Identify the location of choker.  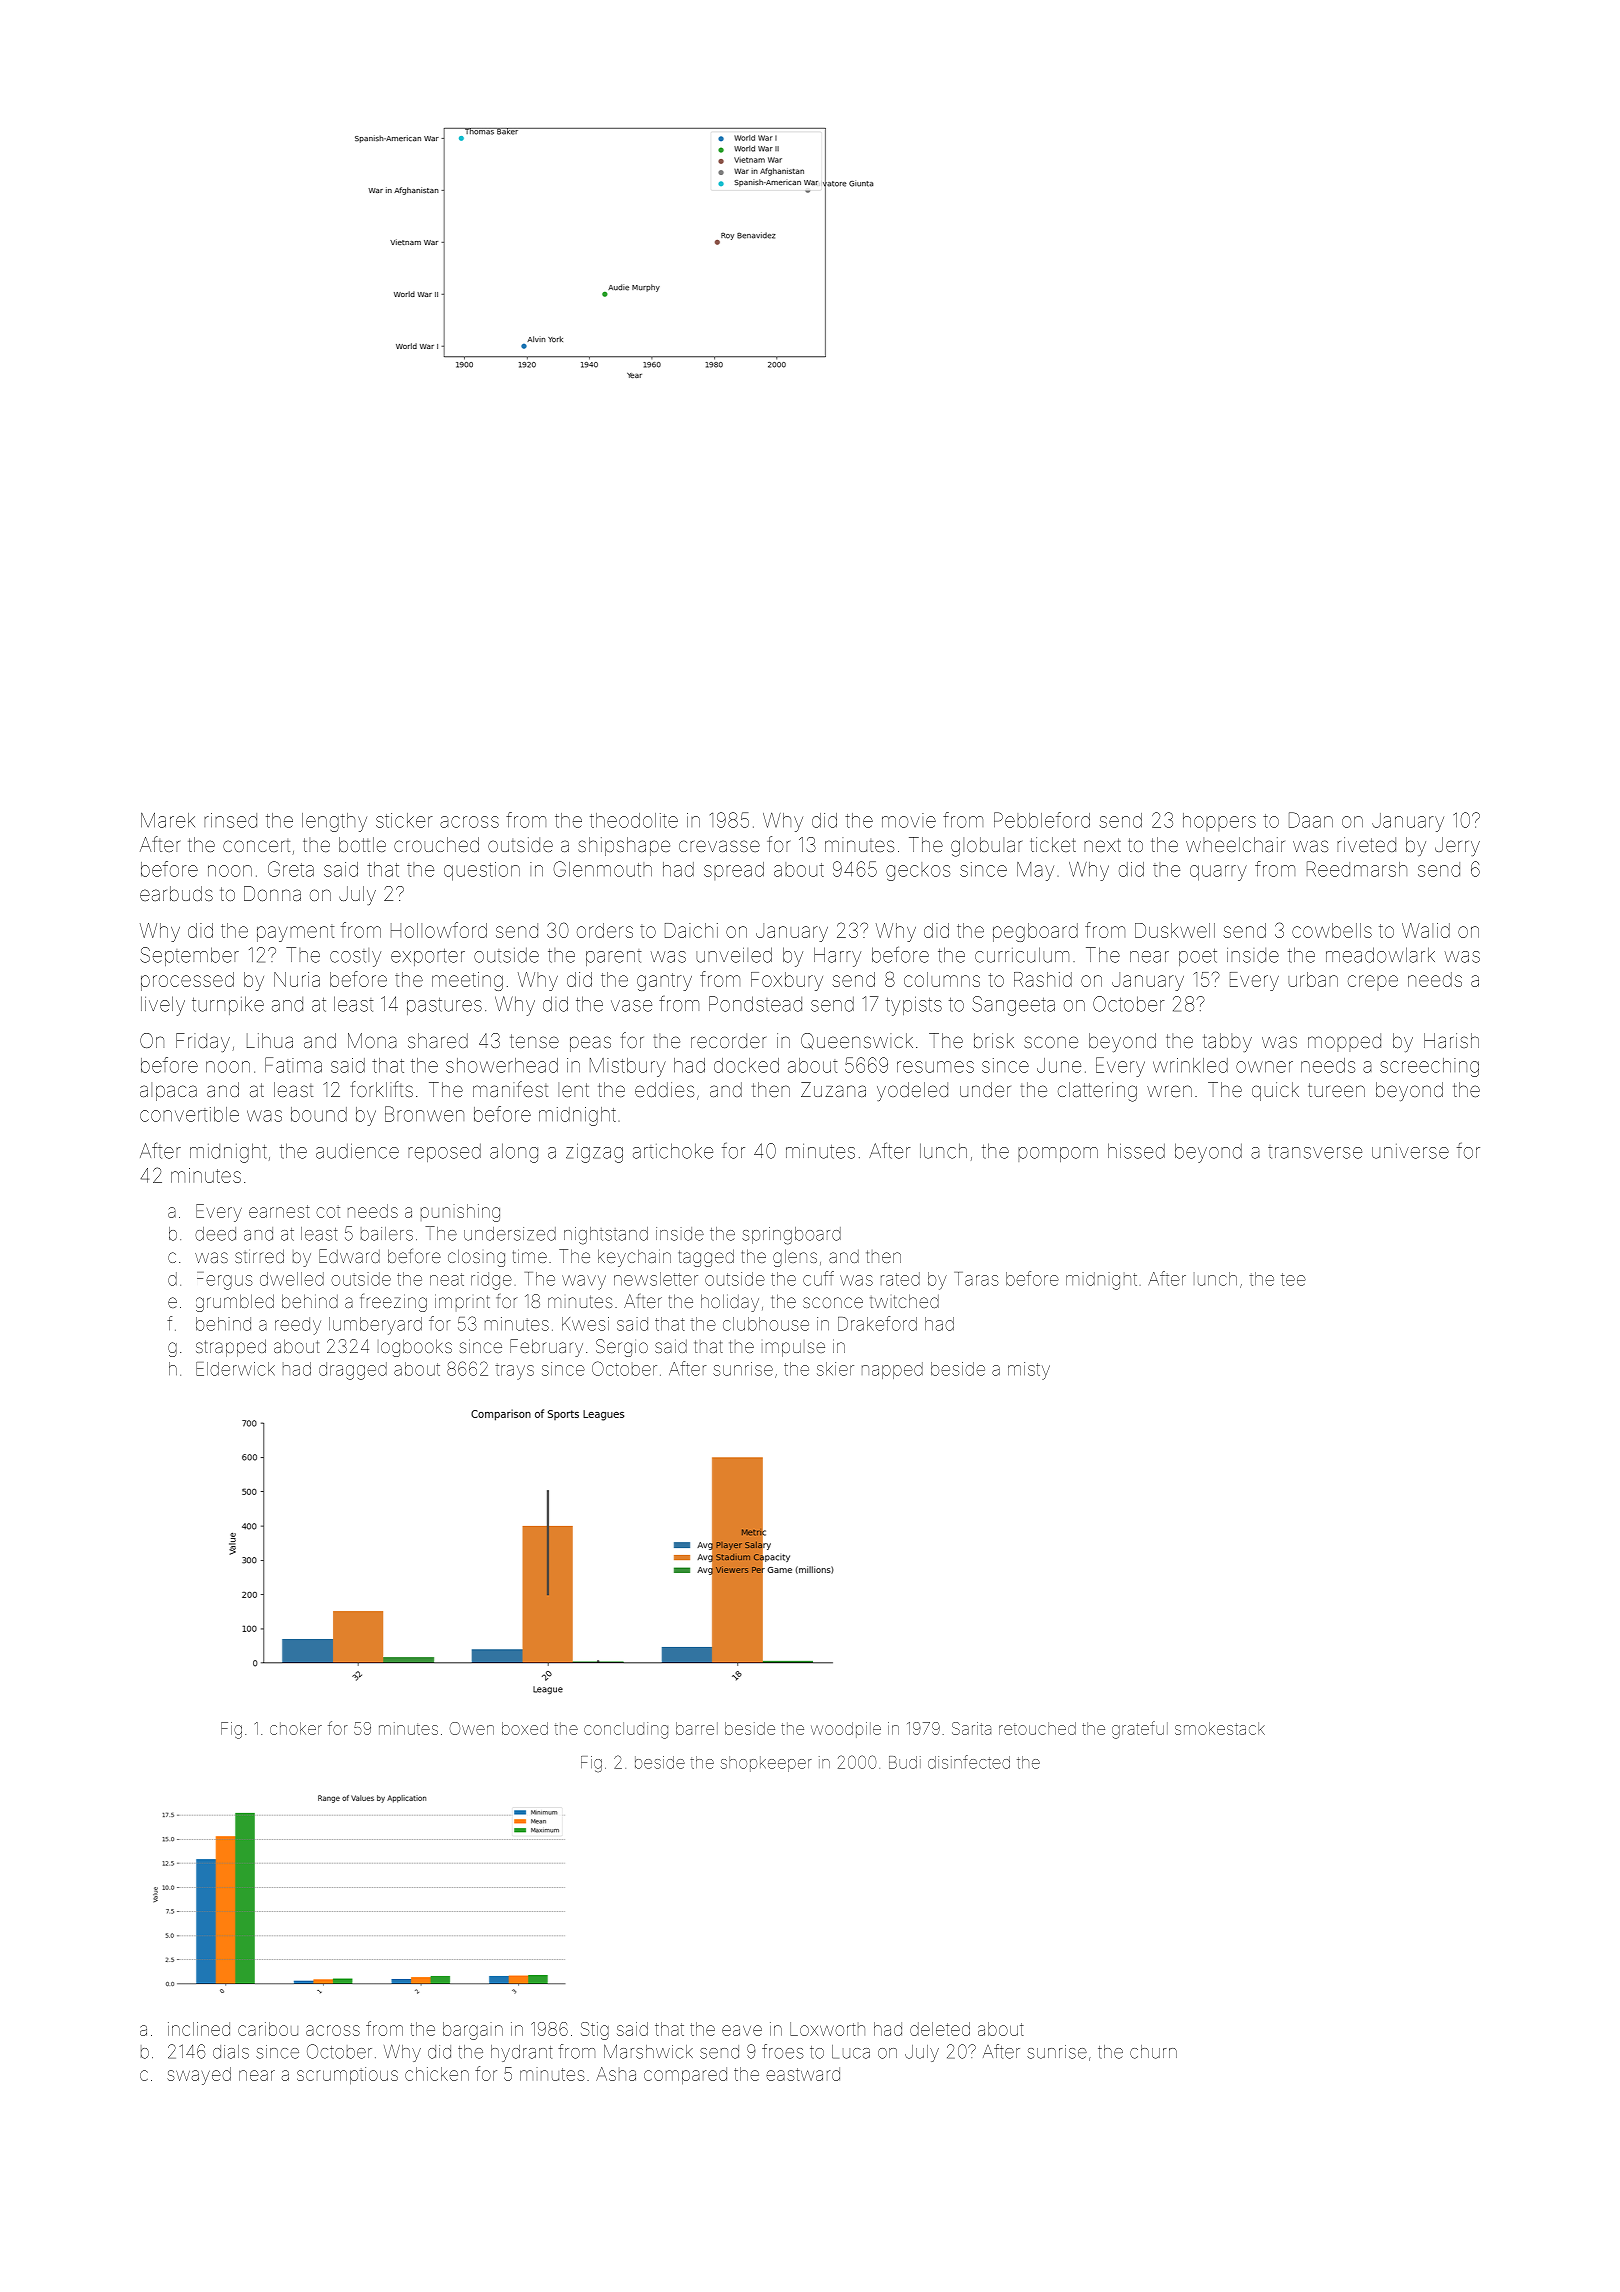
(296, 1728).
